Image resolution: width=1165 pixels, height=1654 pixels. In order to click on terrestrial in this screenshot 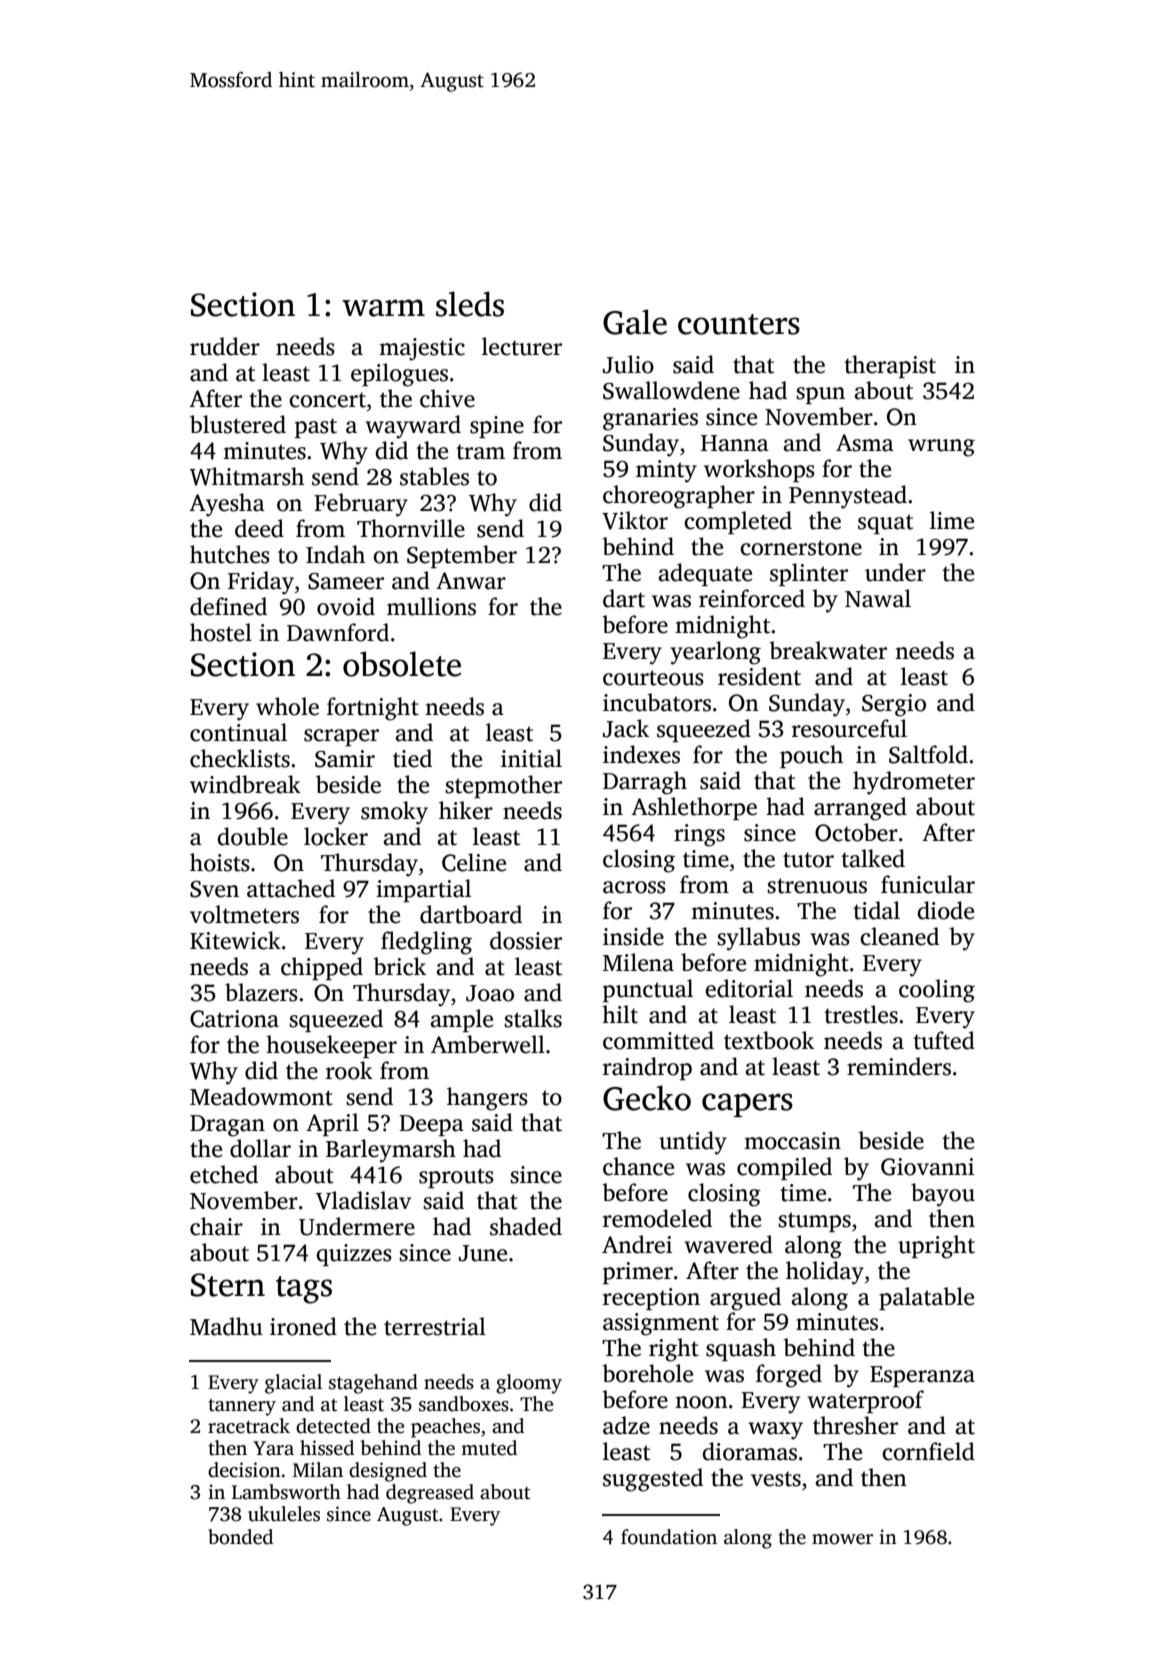, I will do `click(435, 1326)`.
